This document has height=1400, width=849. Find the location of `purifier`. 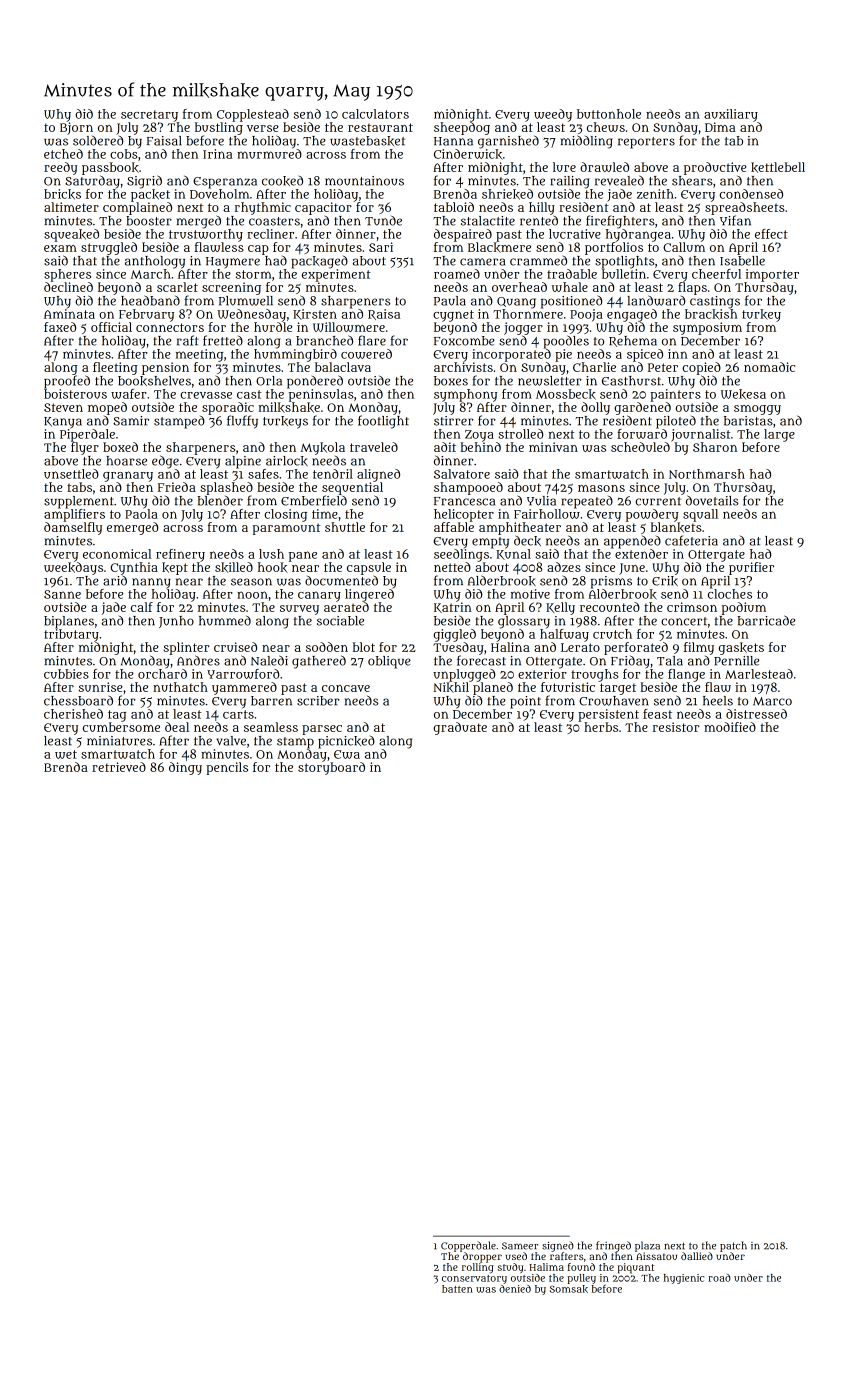

purifier is located at coordinates (751, 568).
